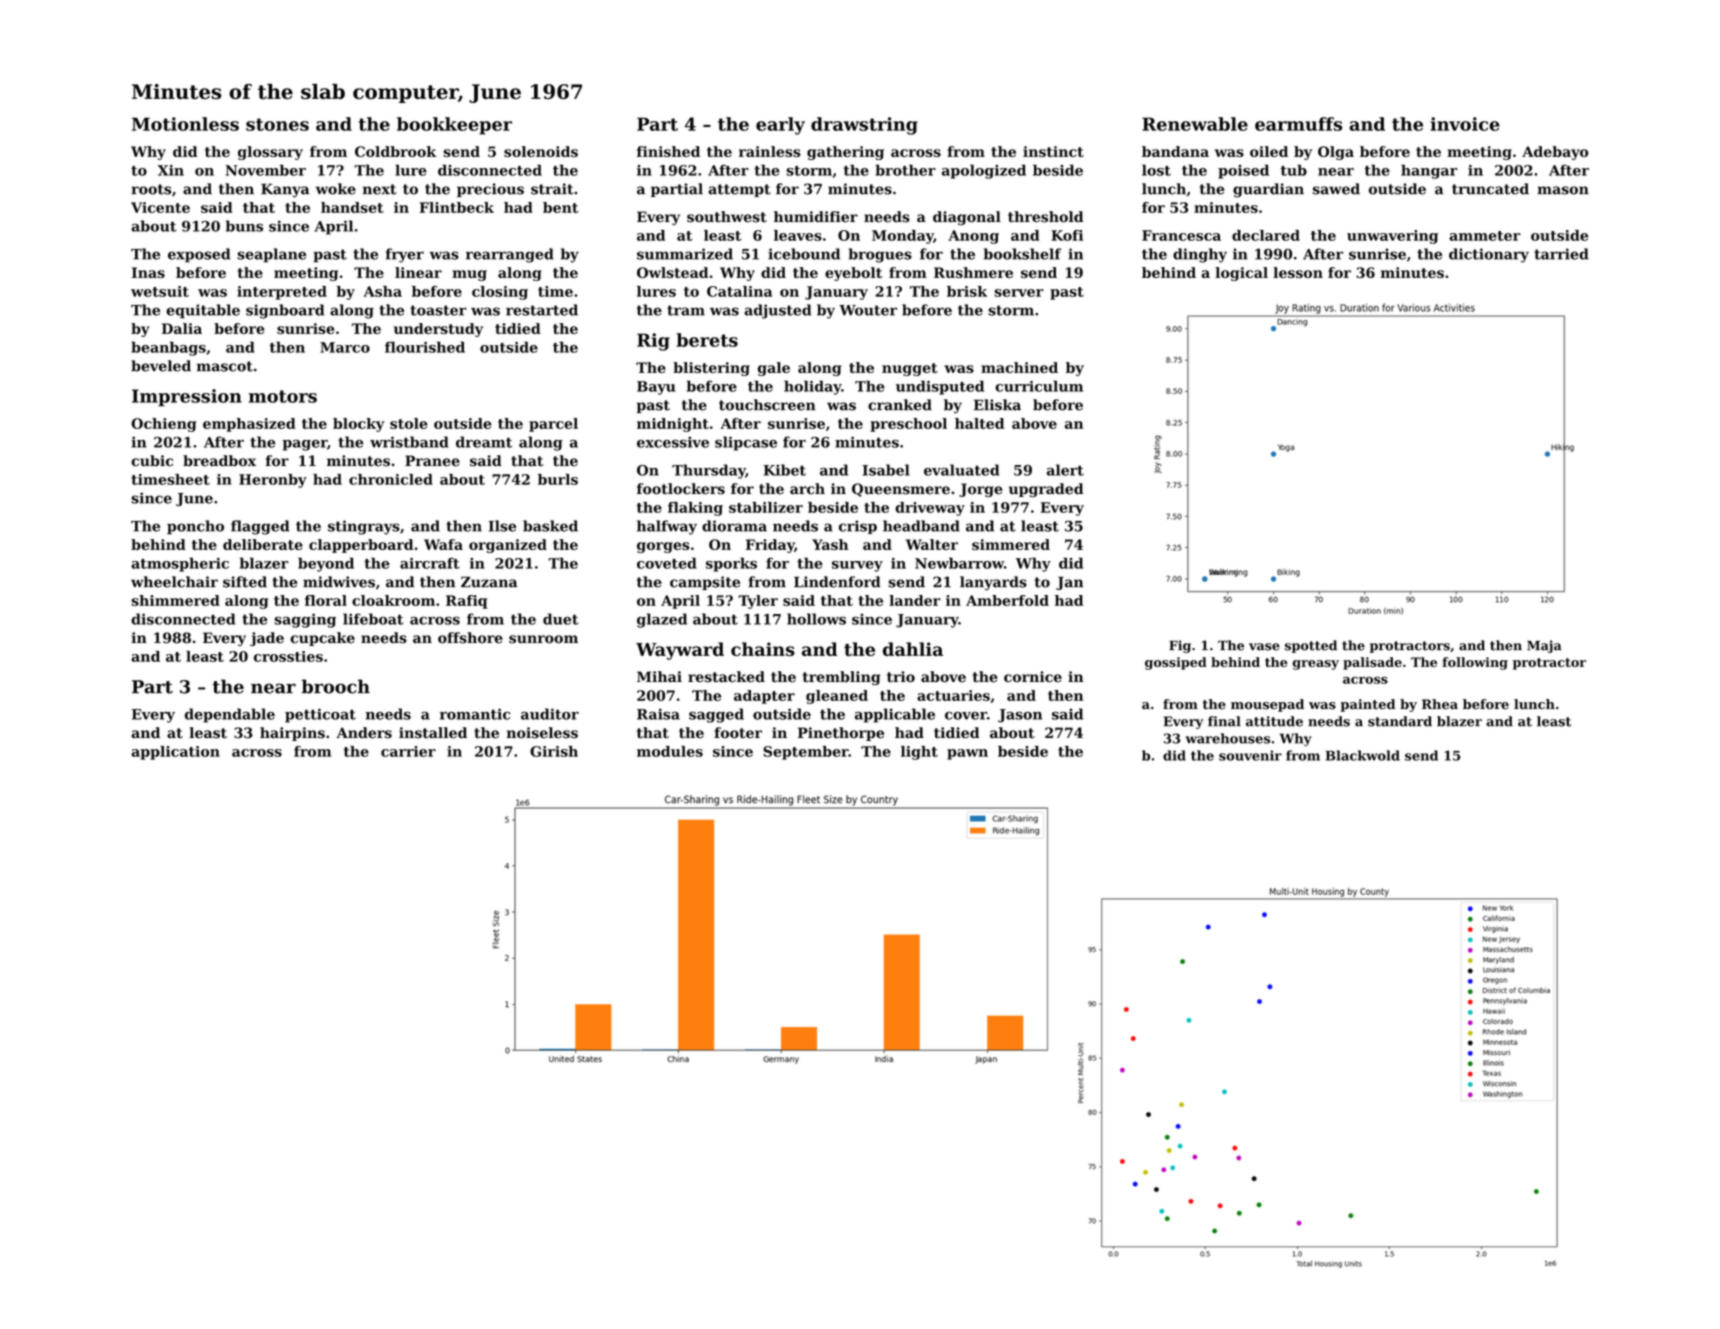 The image size is (1720, 1329). Describe the element at coordinates (993, 583) in the document. I see `lanyards` at that location.
